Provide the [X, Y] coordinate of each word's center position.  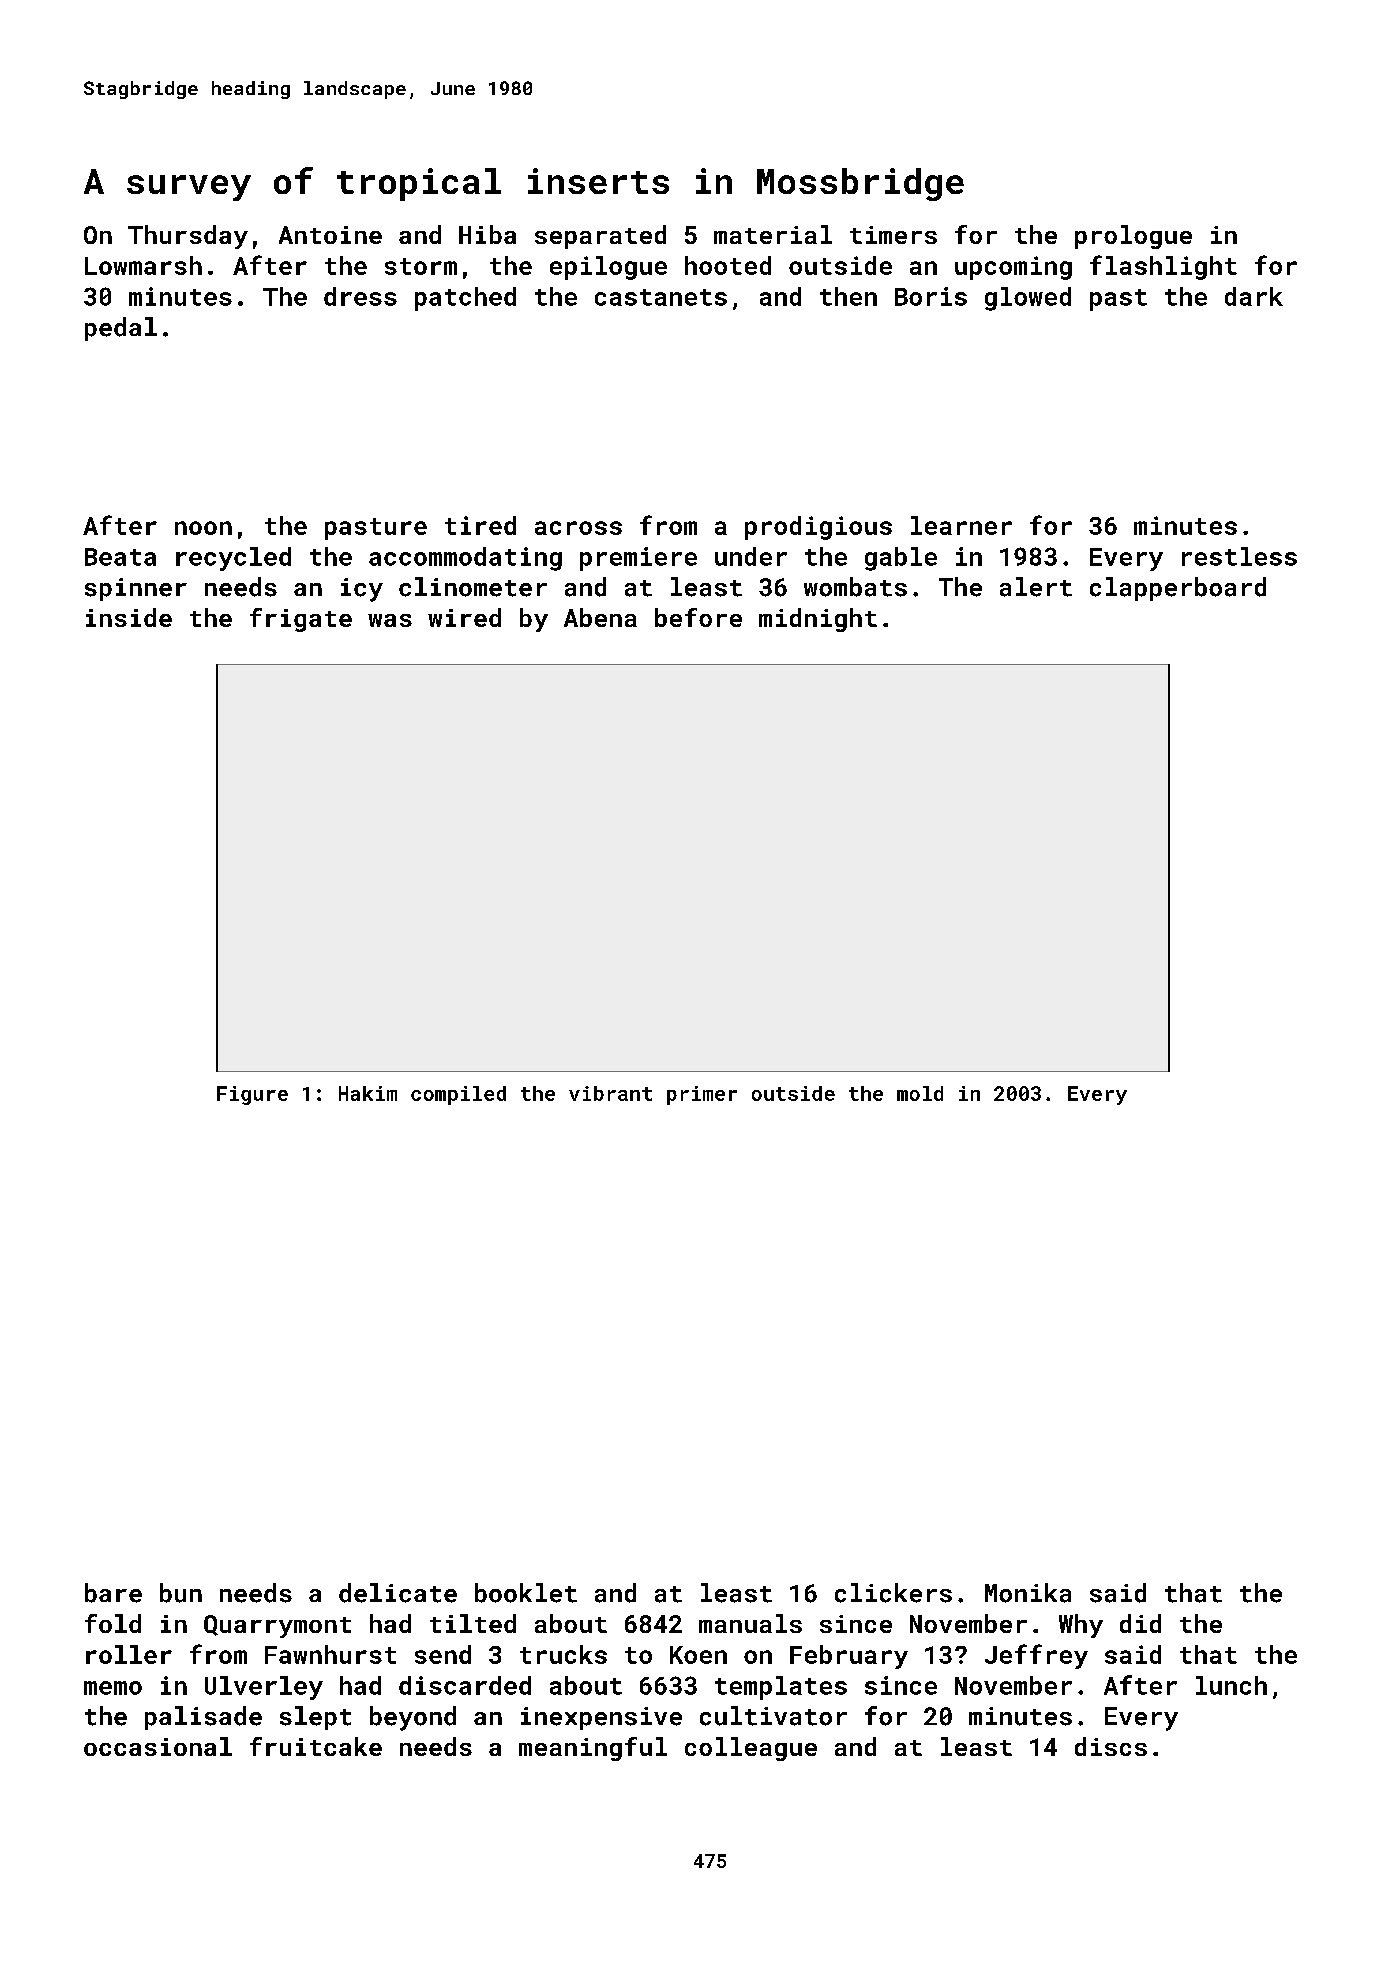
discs [1111, 1746]
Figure [252, 1095]
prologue [1133, 237]
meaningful [593, 1749]
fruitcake [316, 1746]
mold [920, 1093]
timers [893, 235]
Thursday [188, 237]
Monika [1028, 1593]
